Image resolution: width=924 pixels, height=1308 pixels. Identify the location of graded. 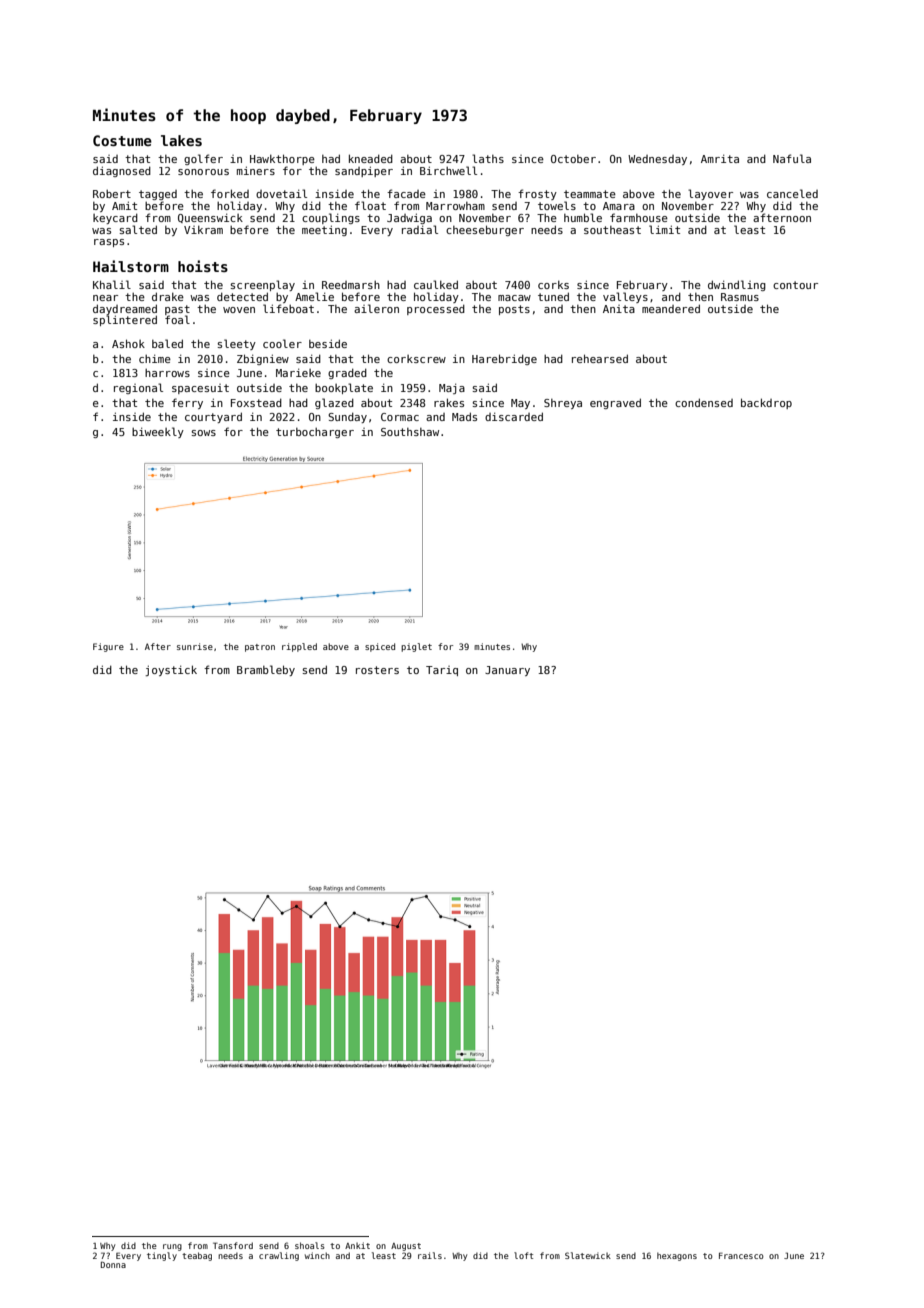
(347, 373).
